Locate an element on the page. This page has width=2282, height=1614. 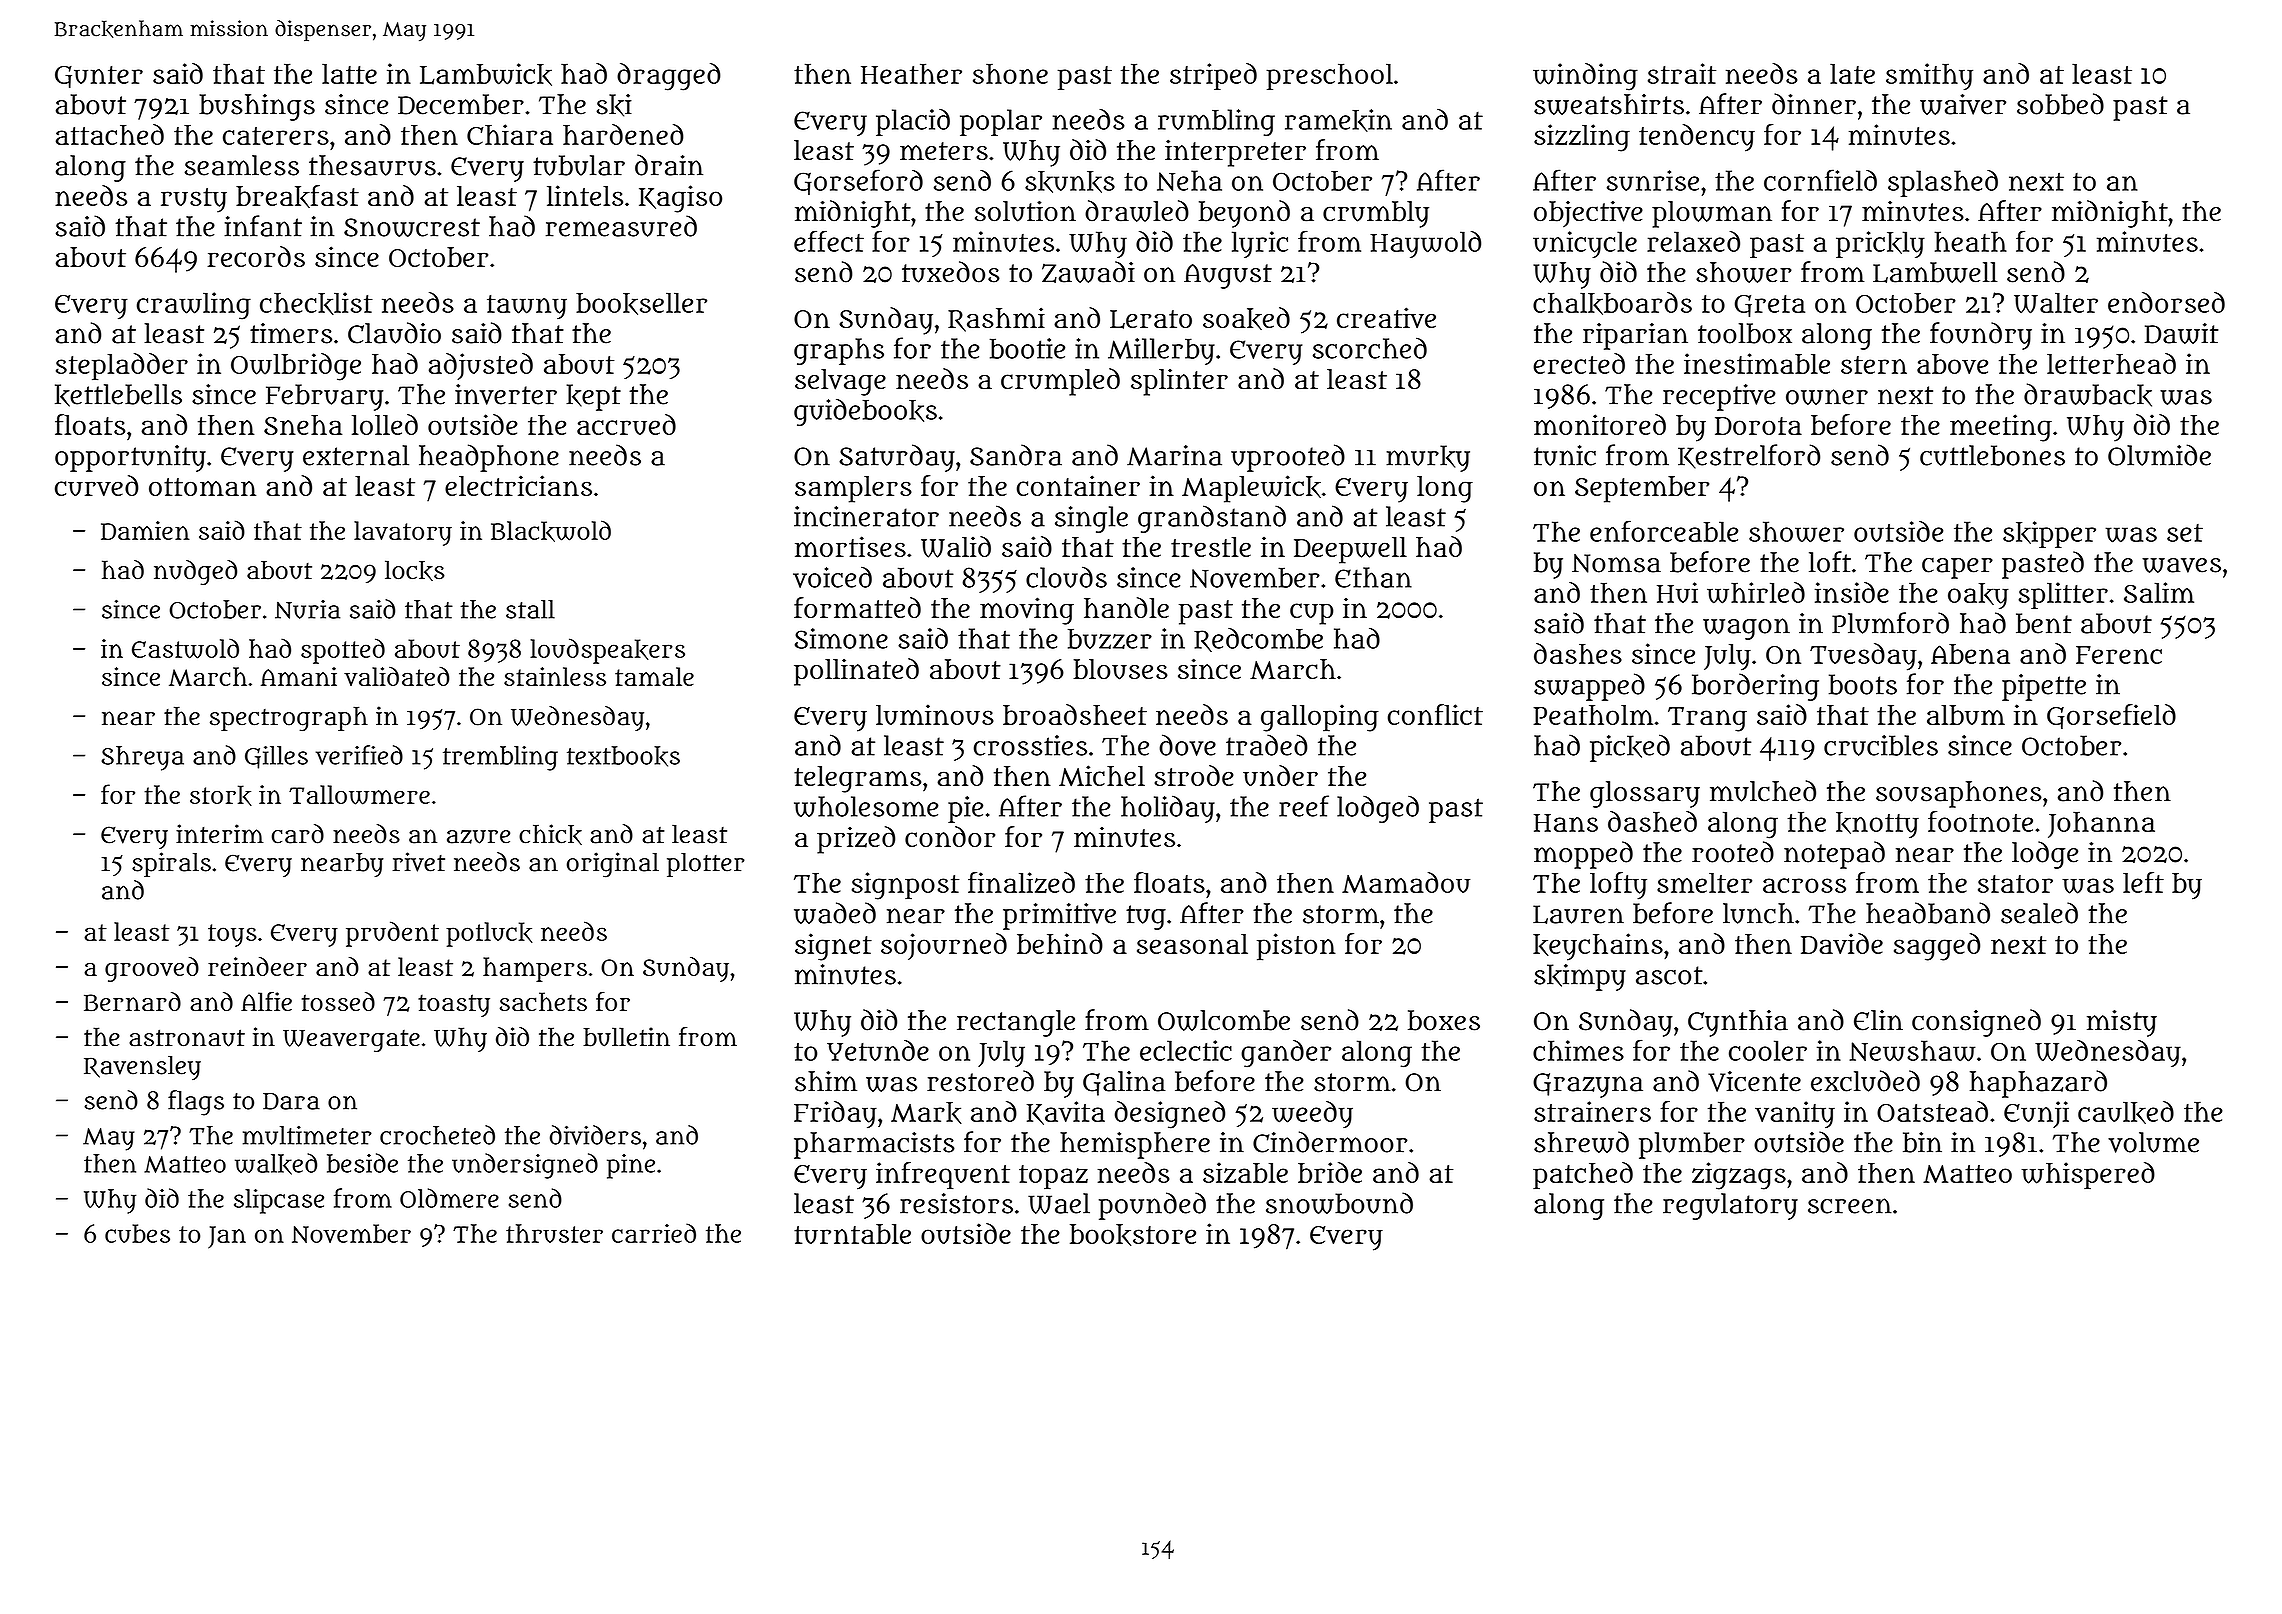
late is located at coordinates (1852, 73).
